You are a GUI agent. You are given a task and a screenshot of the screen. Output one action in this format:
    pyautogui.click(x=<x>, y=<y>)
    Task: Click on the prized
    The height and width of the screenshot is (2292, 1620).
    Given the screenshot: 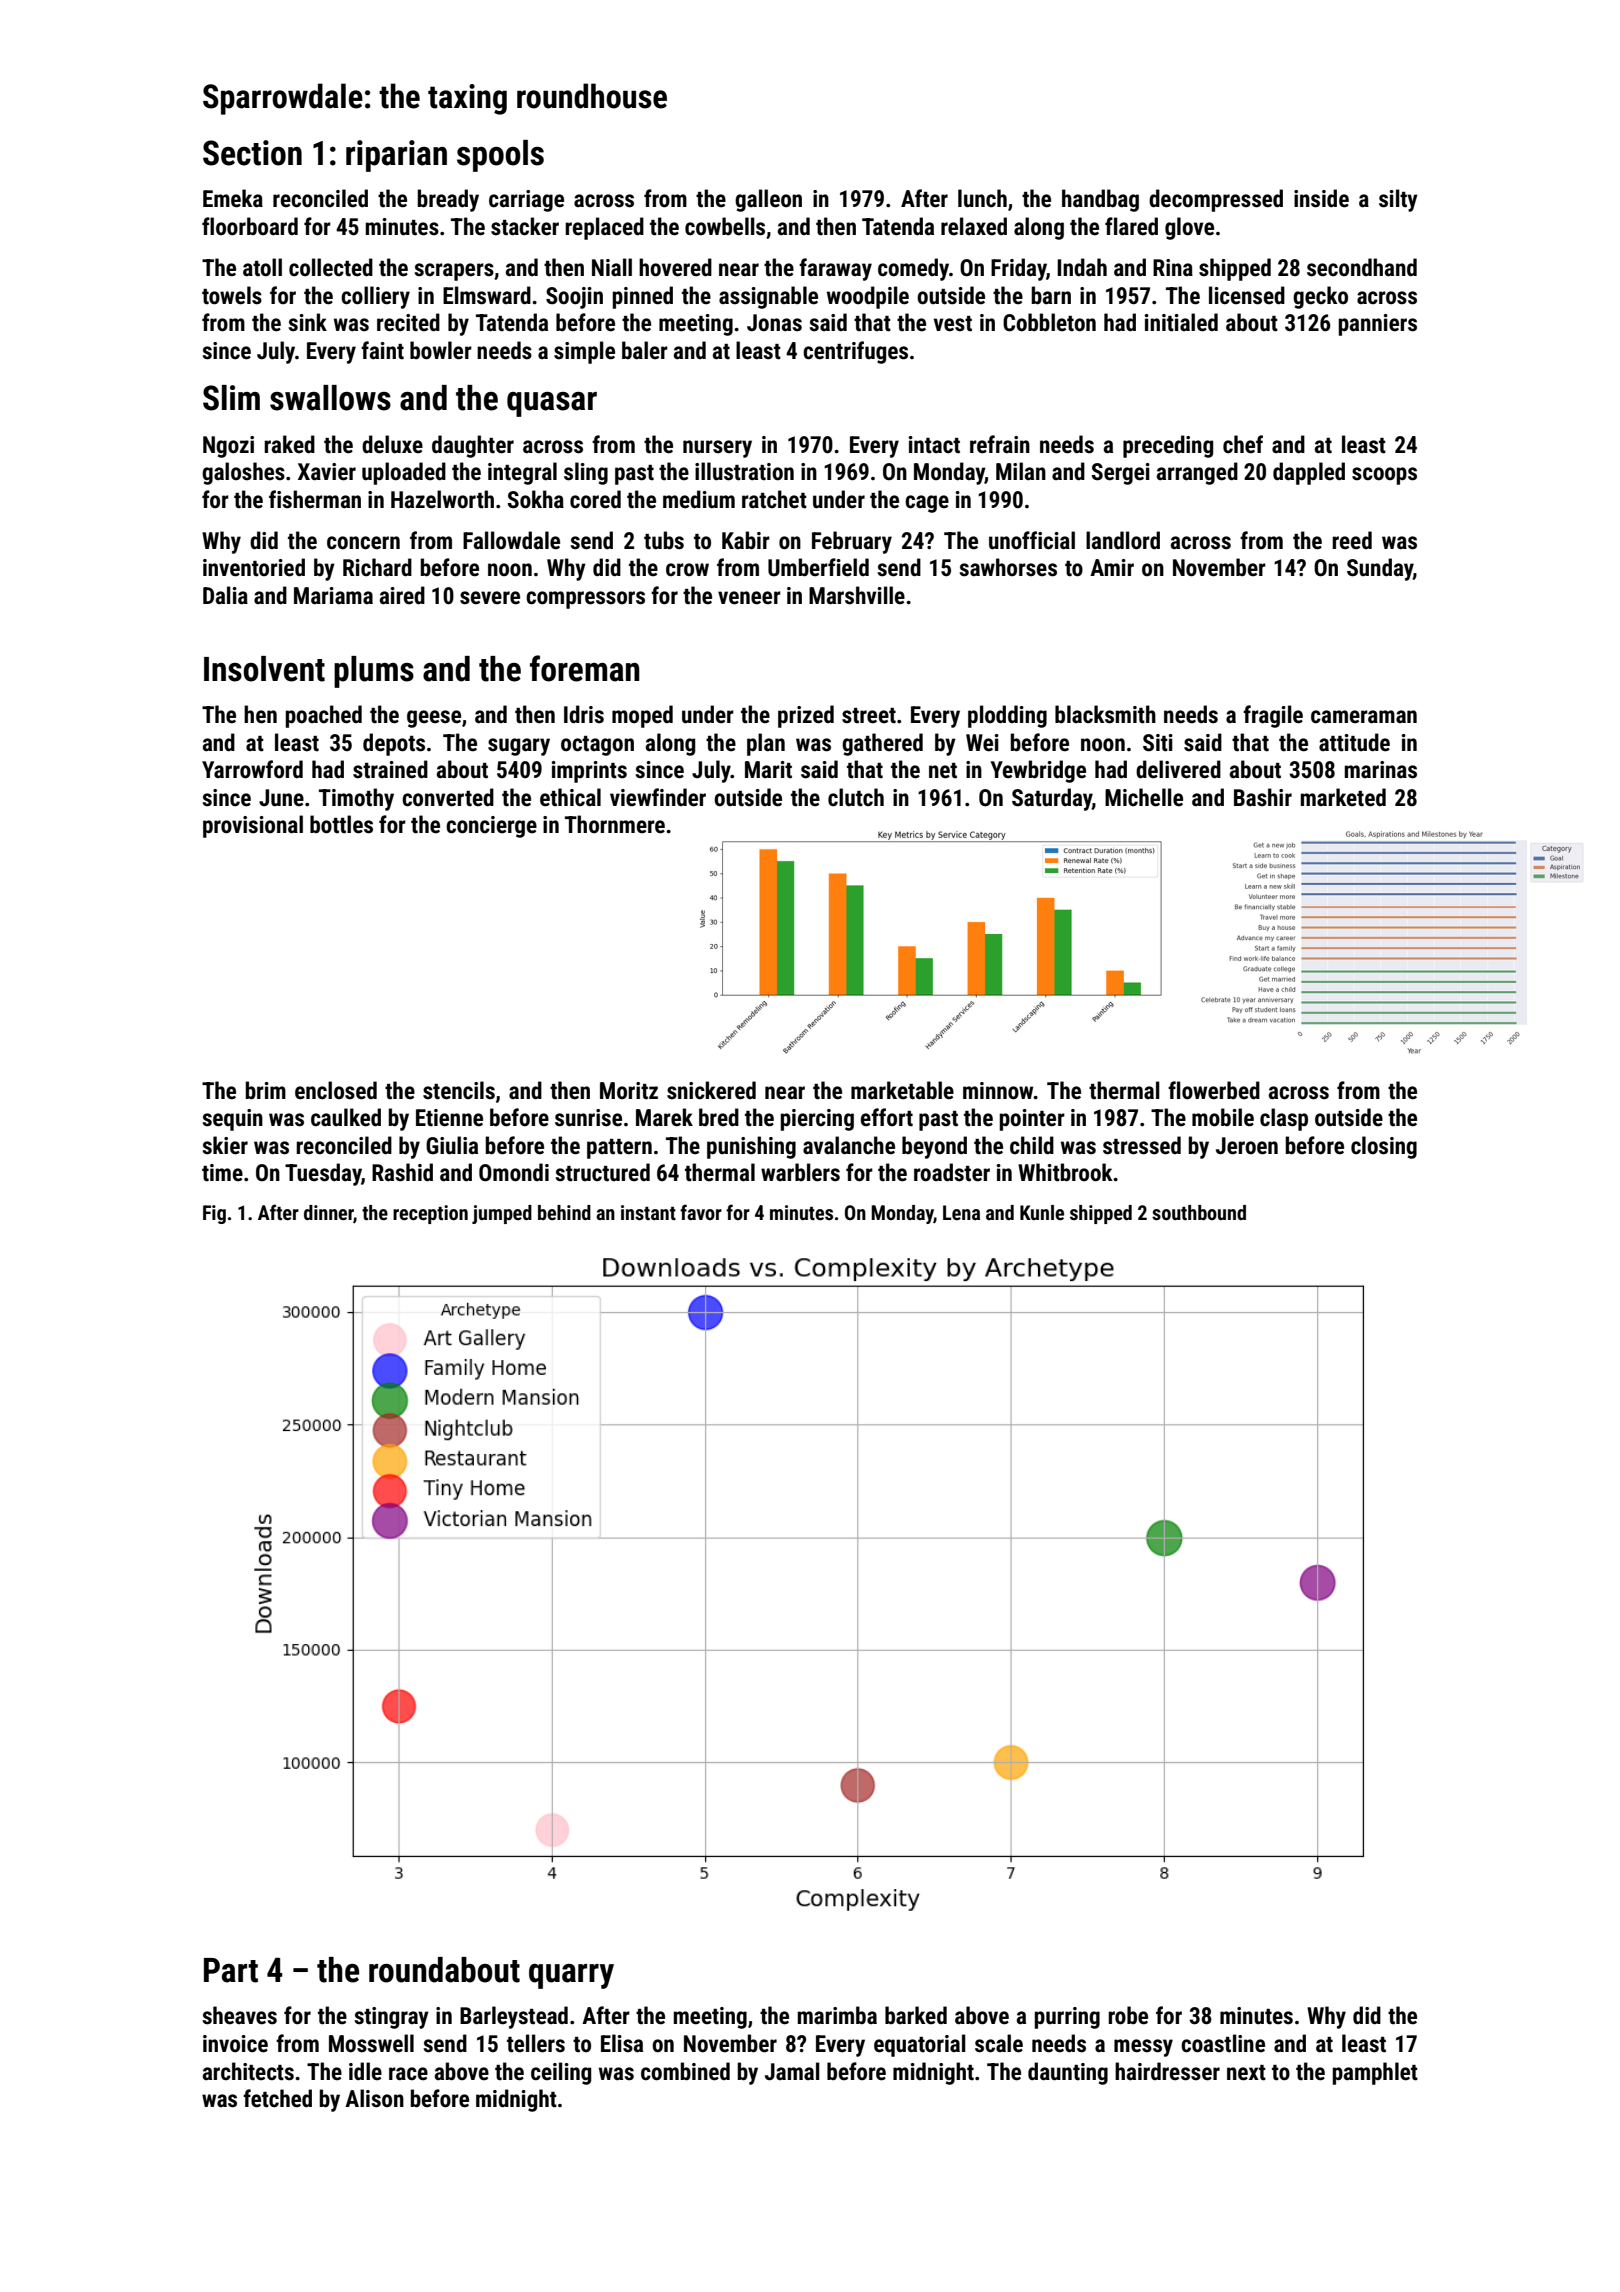 What is the action you would take?
    pyautogui.click(x=806, y=716)
